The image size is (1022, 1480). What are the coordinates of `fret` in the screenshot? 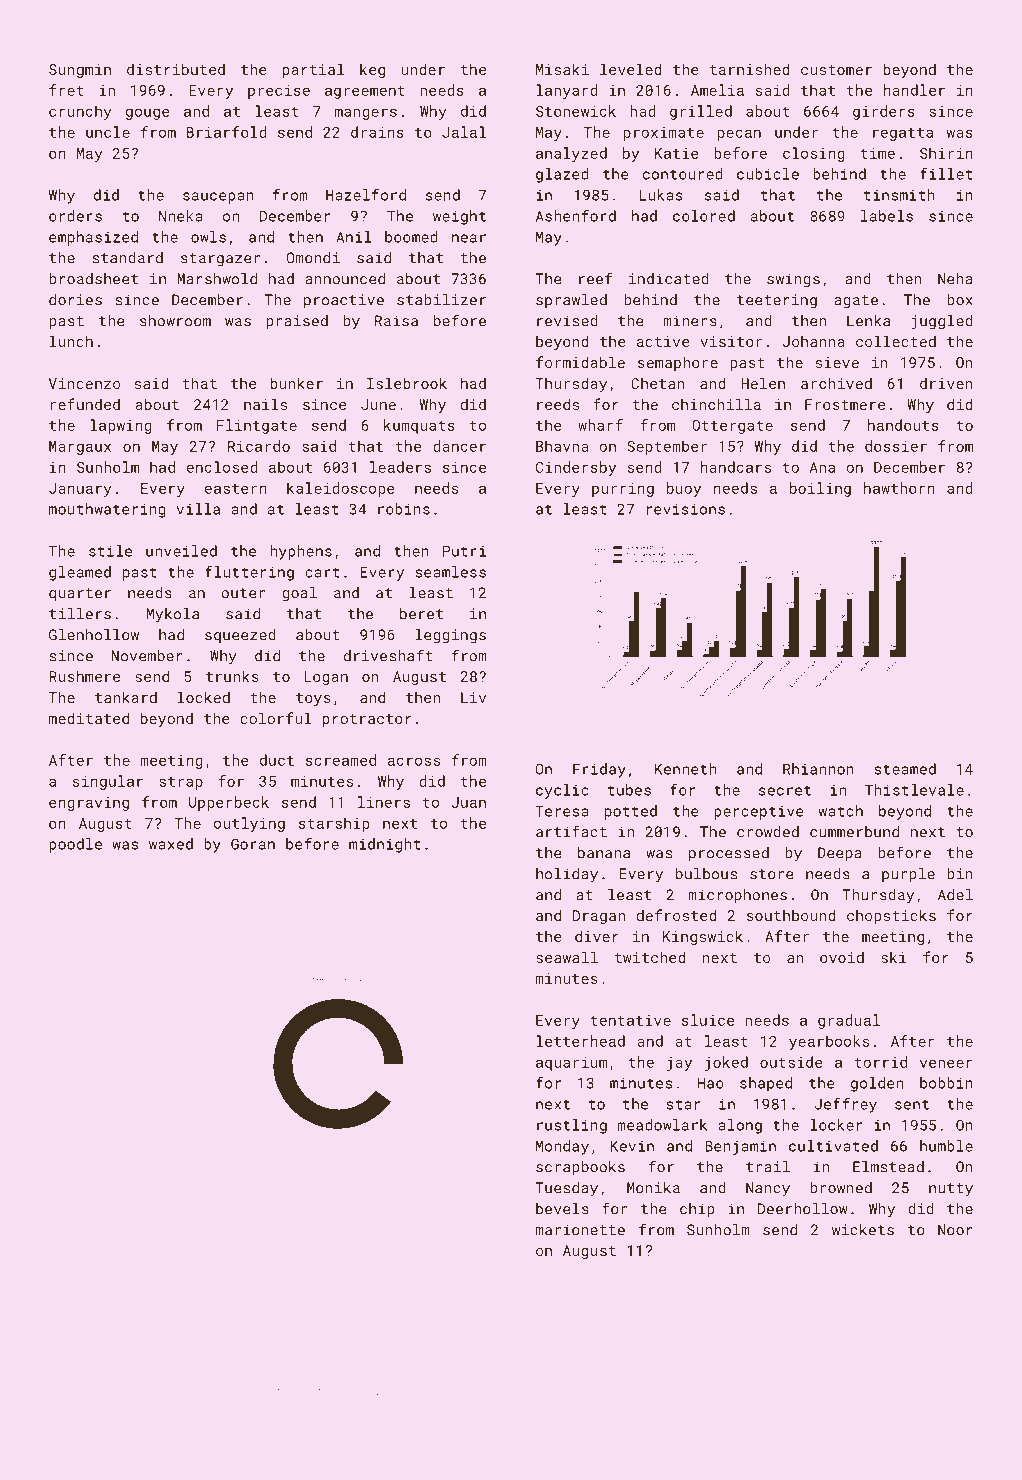 It's located at (66, 90).
